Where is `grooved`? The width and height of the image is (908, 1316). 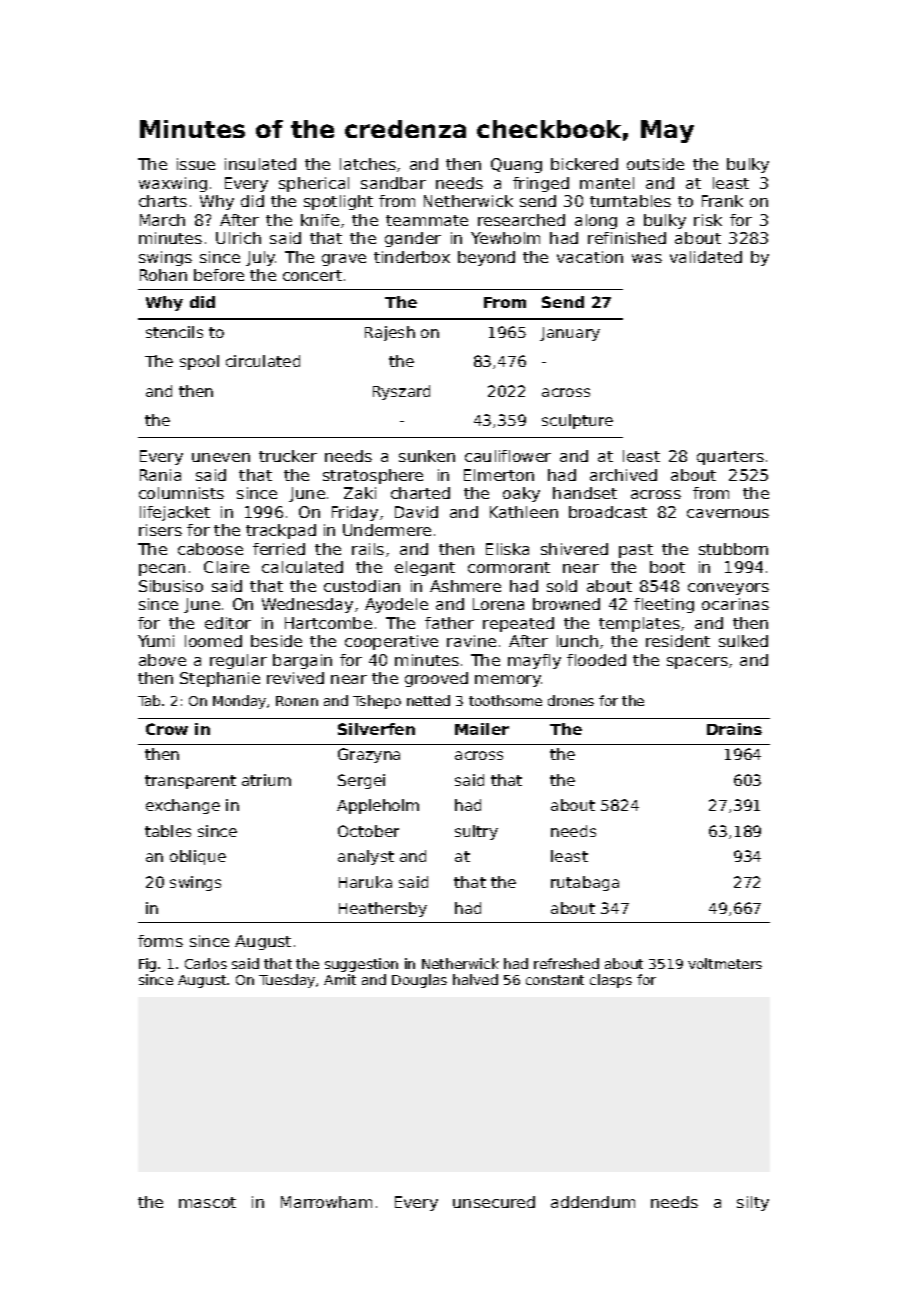
grooved is located at coordinates (436, 679).
